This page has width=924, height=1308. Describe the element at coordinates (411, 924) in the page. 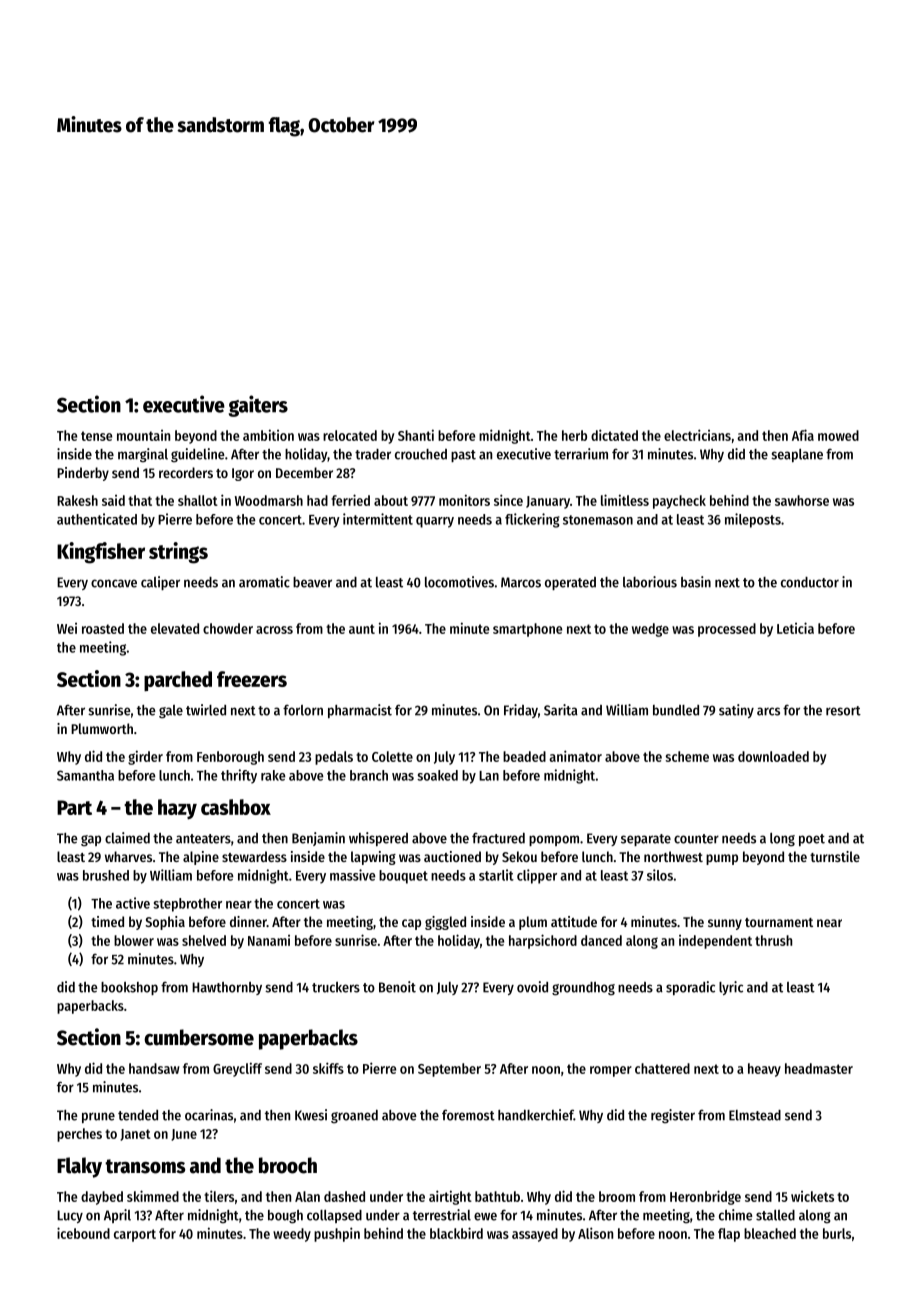

I see `cap` at that location.
